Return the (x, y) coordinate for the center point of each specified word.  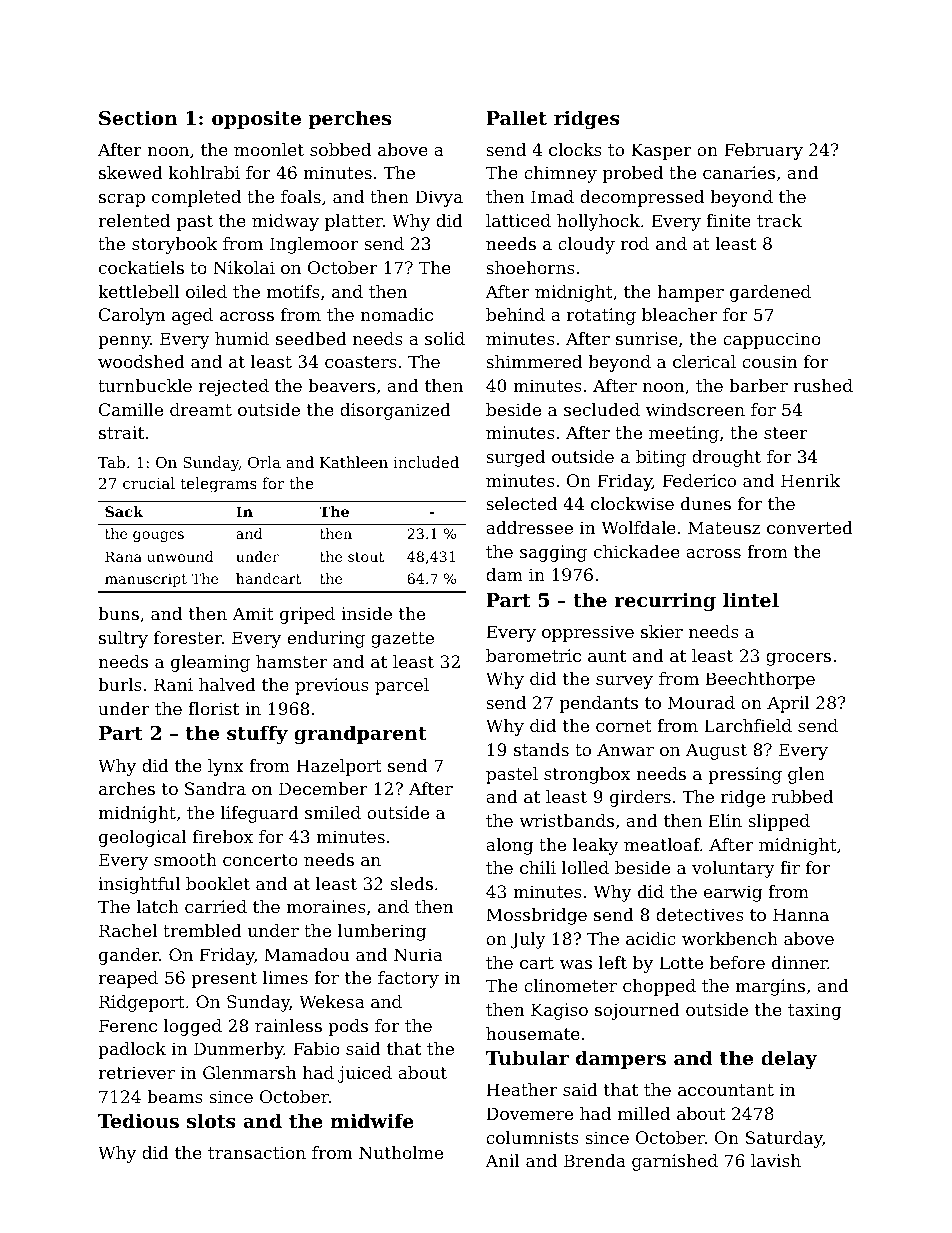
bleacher (679, 314)
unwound (180, 556)
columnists (532, 1137)
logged (193, 1027)
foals (301, 196)
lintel (751, 599)
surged (515, 458)
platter (354, 222)
